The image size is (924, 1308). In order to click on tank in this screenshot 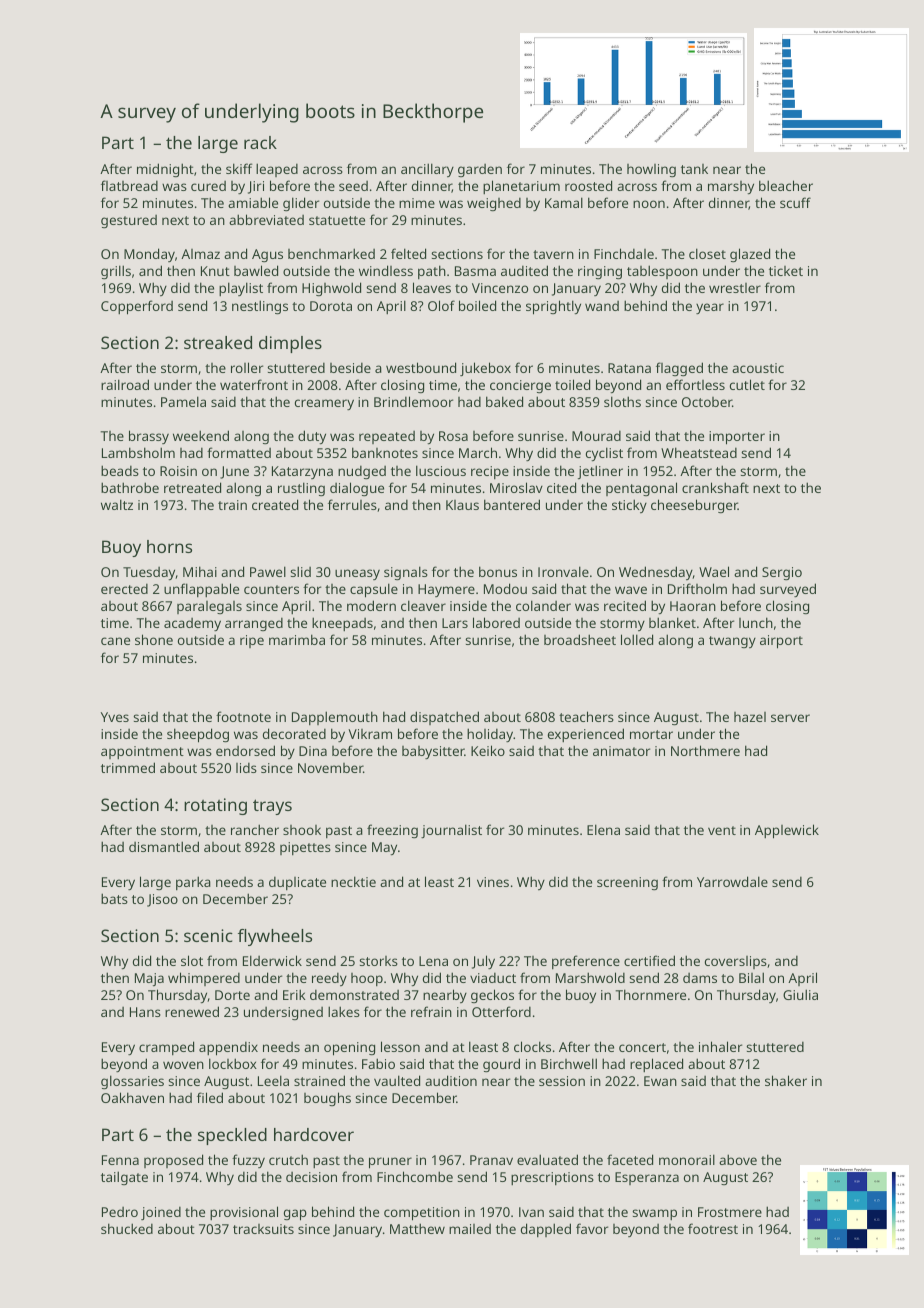, I will do `click(694, 169)`.
